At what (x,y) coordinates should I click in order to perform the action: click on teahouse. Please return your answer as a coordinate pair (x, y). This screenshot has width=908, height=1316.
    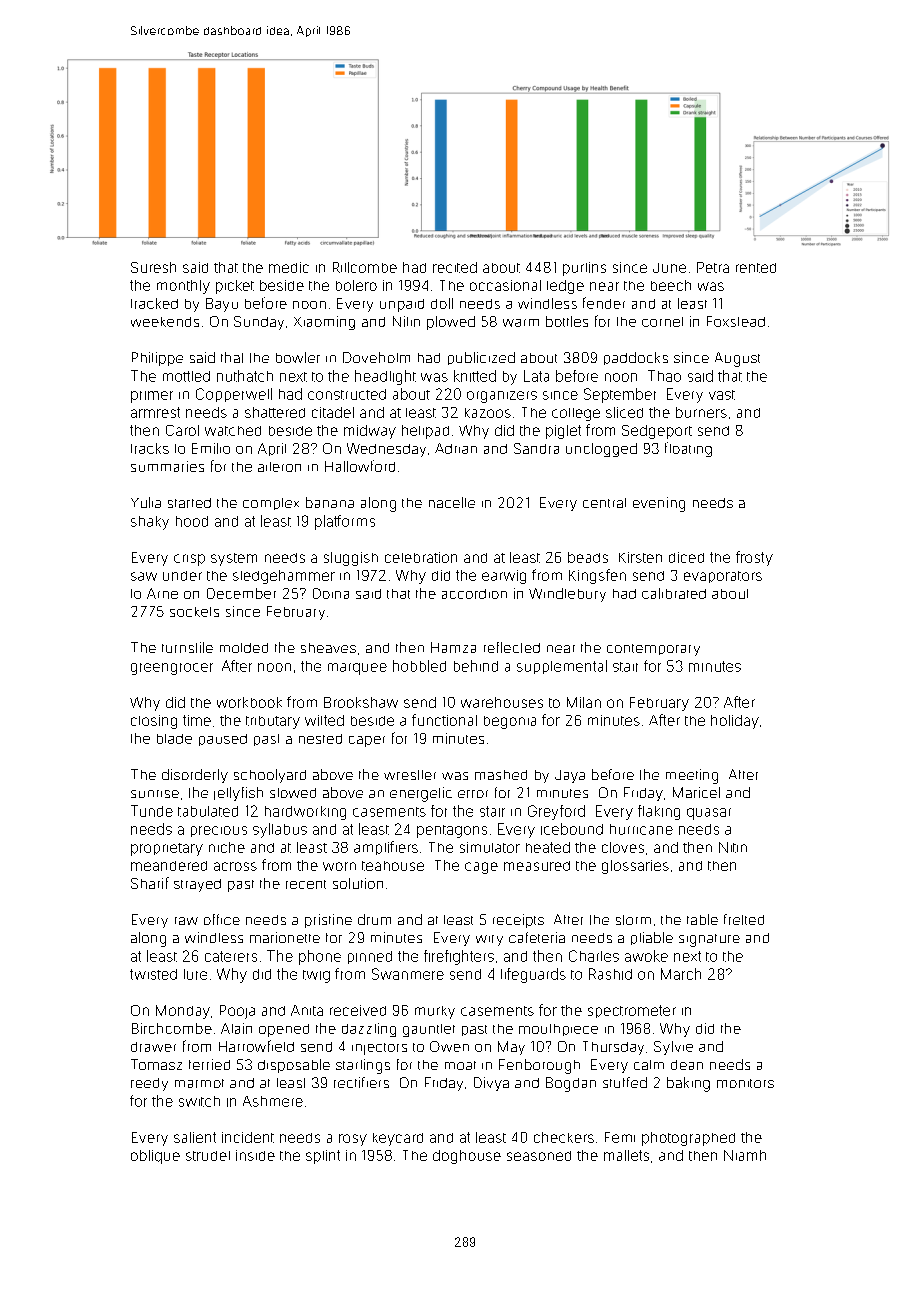
    Looking at the image, I should click on (393, 866).
